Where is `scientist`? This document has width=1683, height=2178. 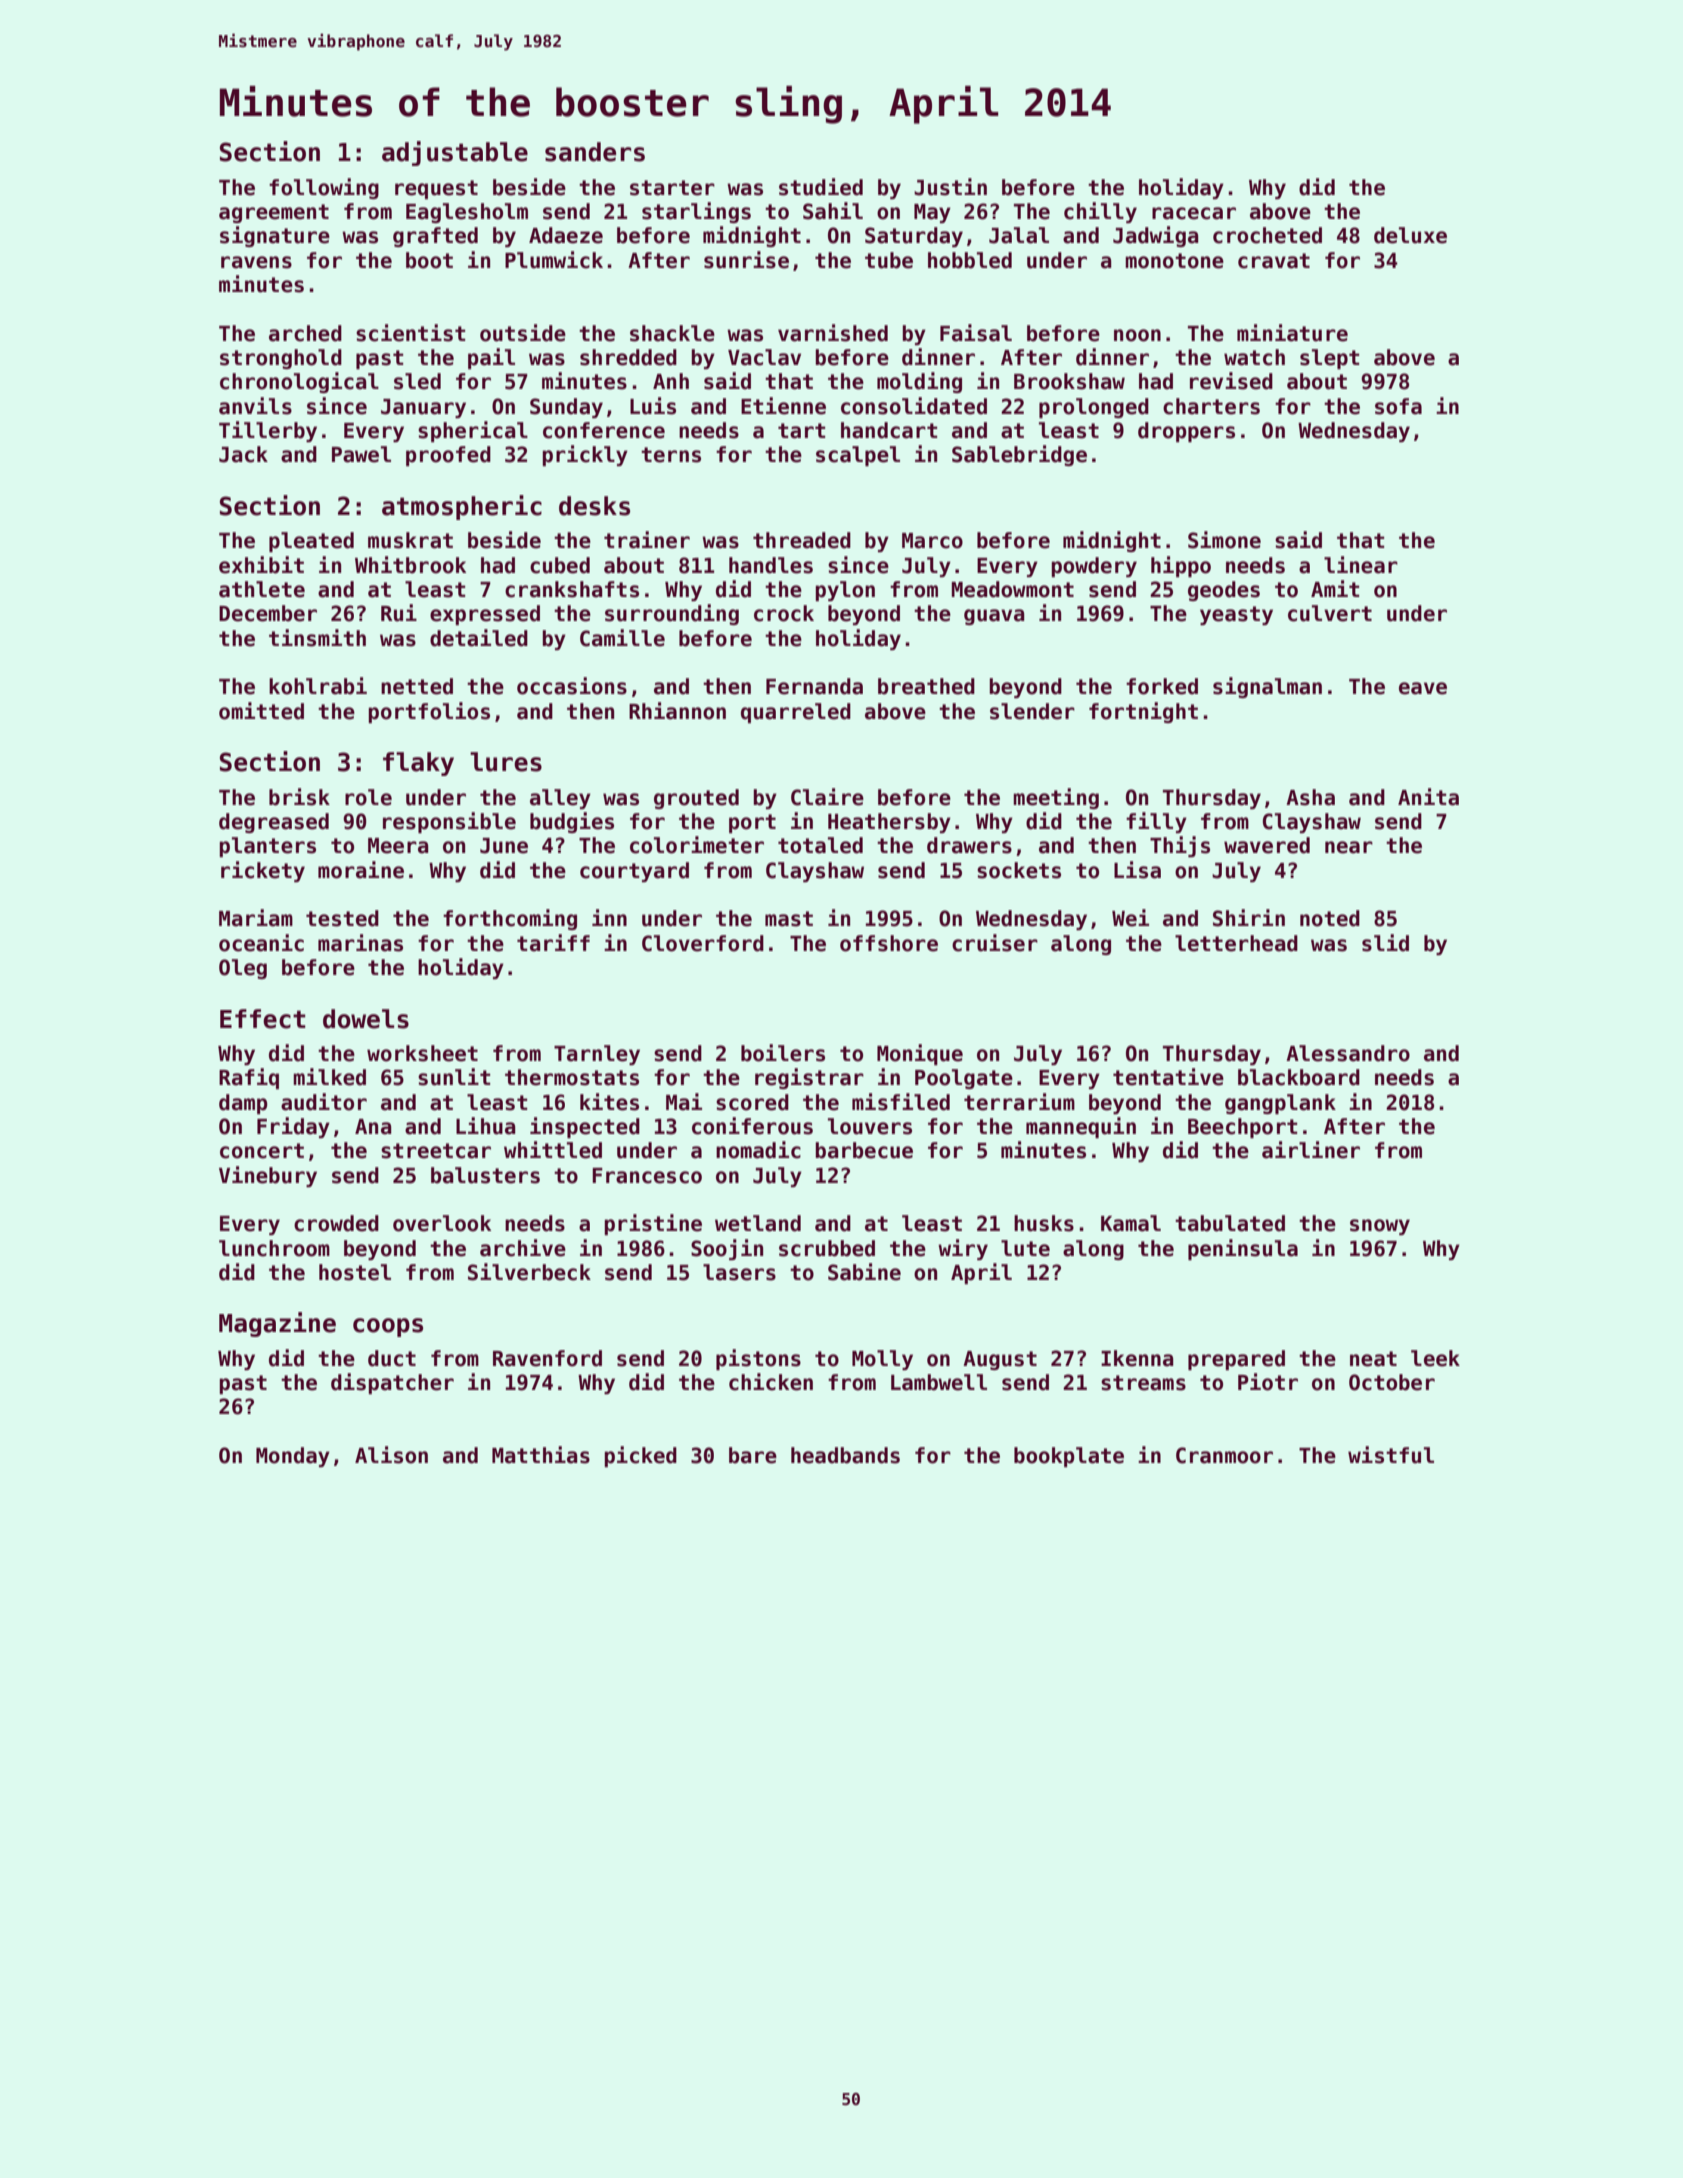
scientist is located at coordinates (411, 333).
